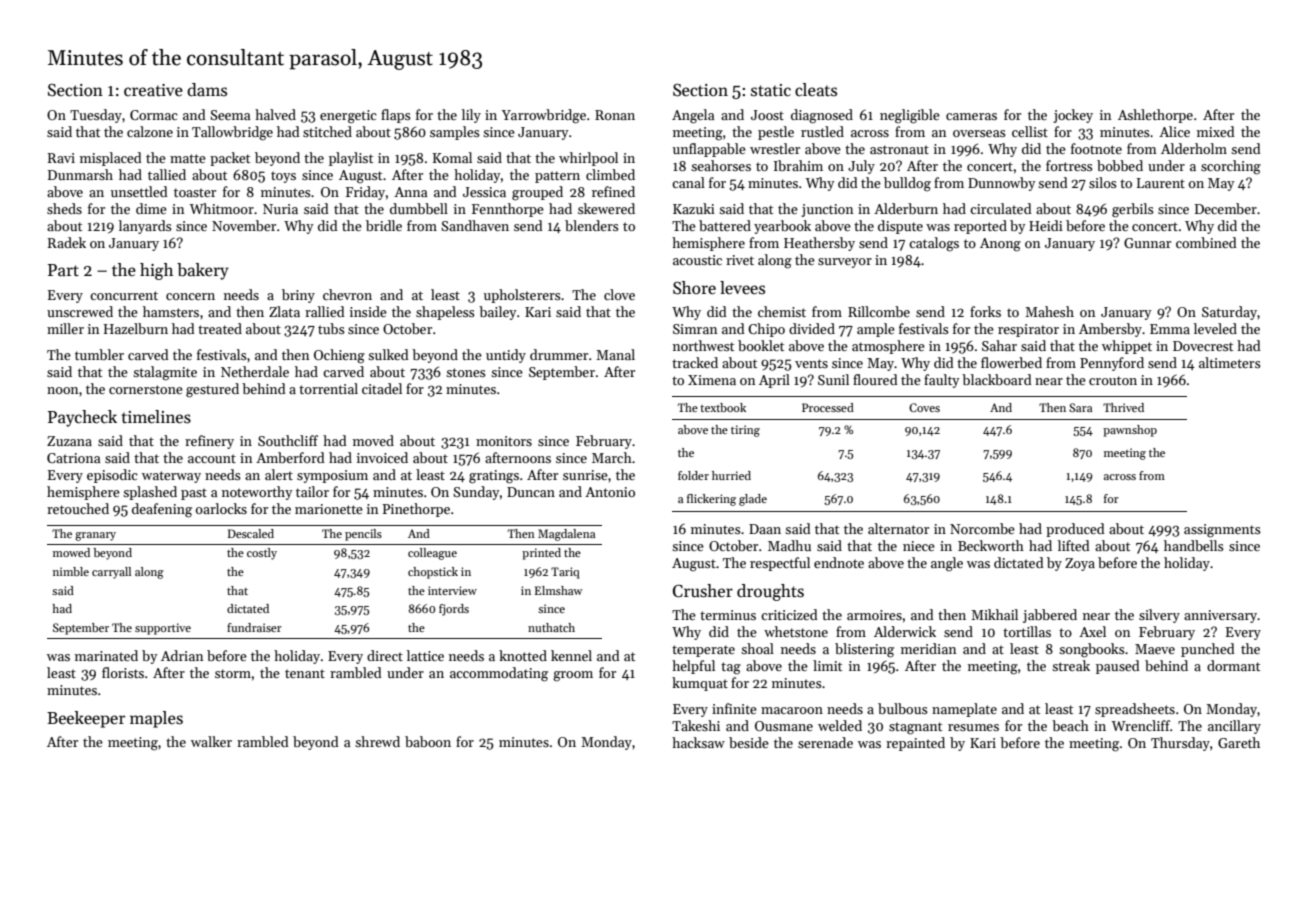 This page has width=1308, height=924. Describe the element at coordinates (771, 90) in the page. I see `static` at that location.
